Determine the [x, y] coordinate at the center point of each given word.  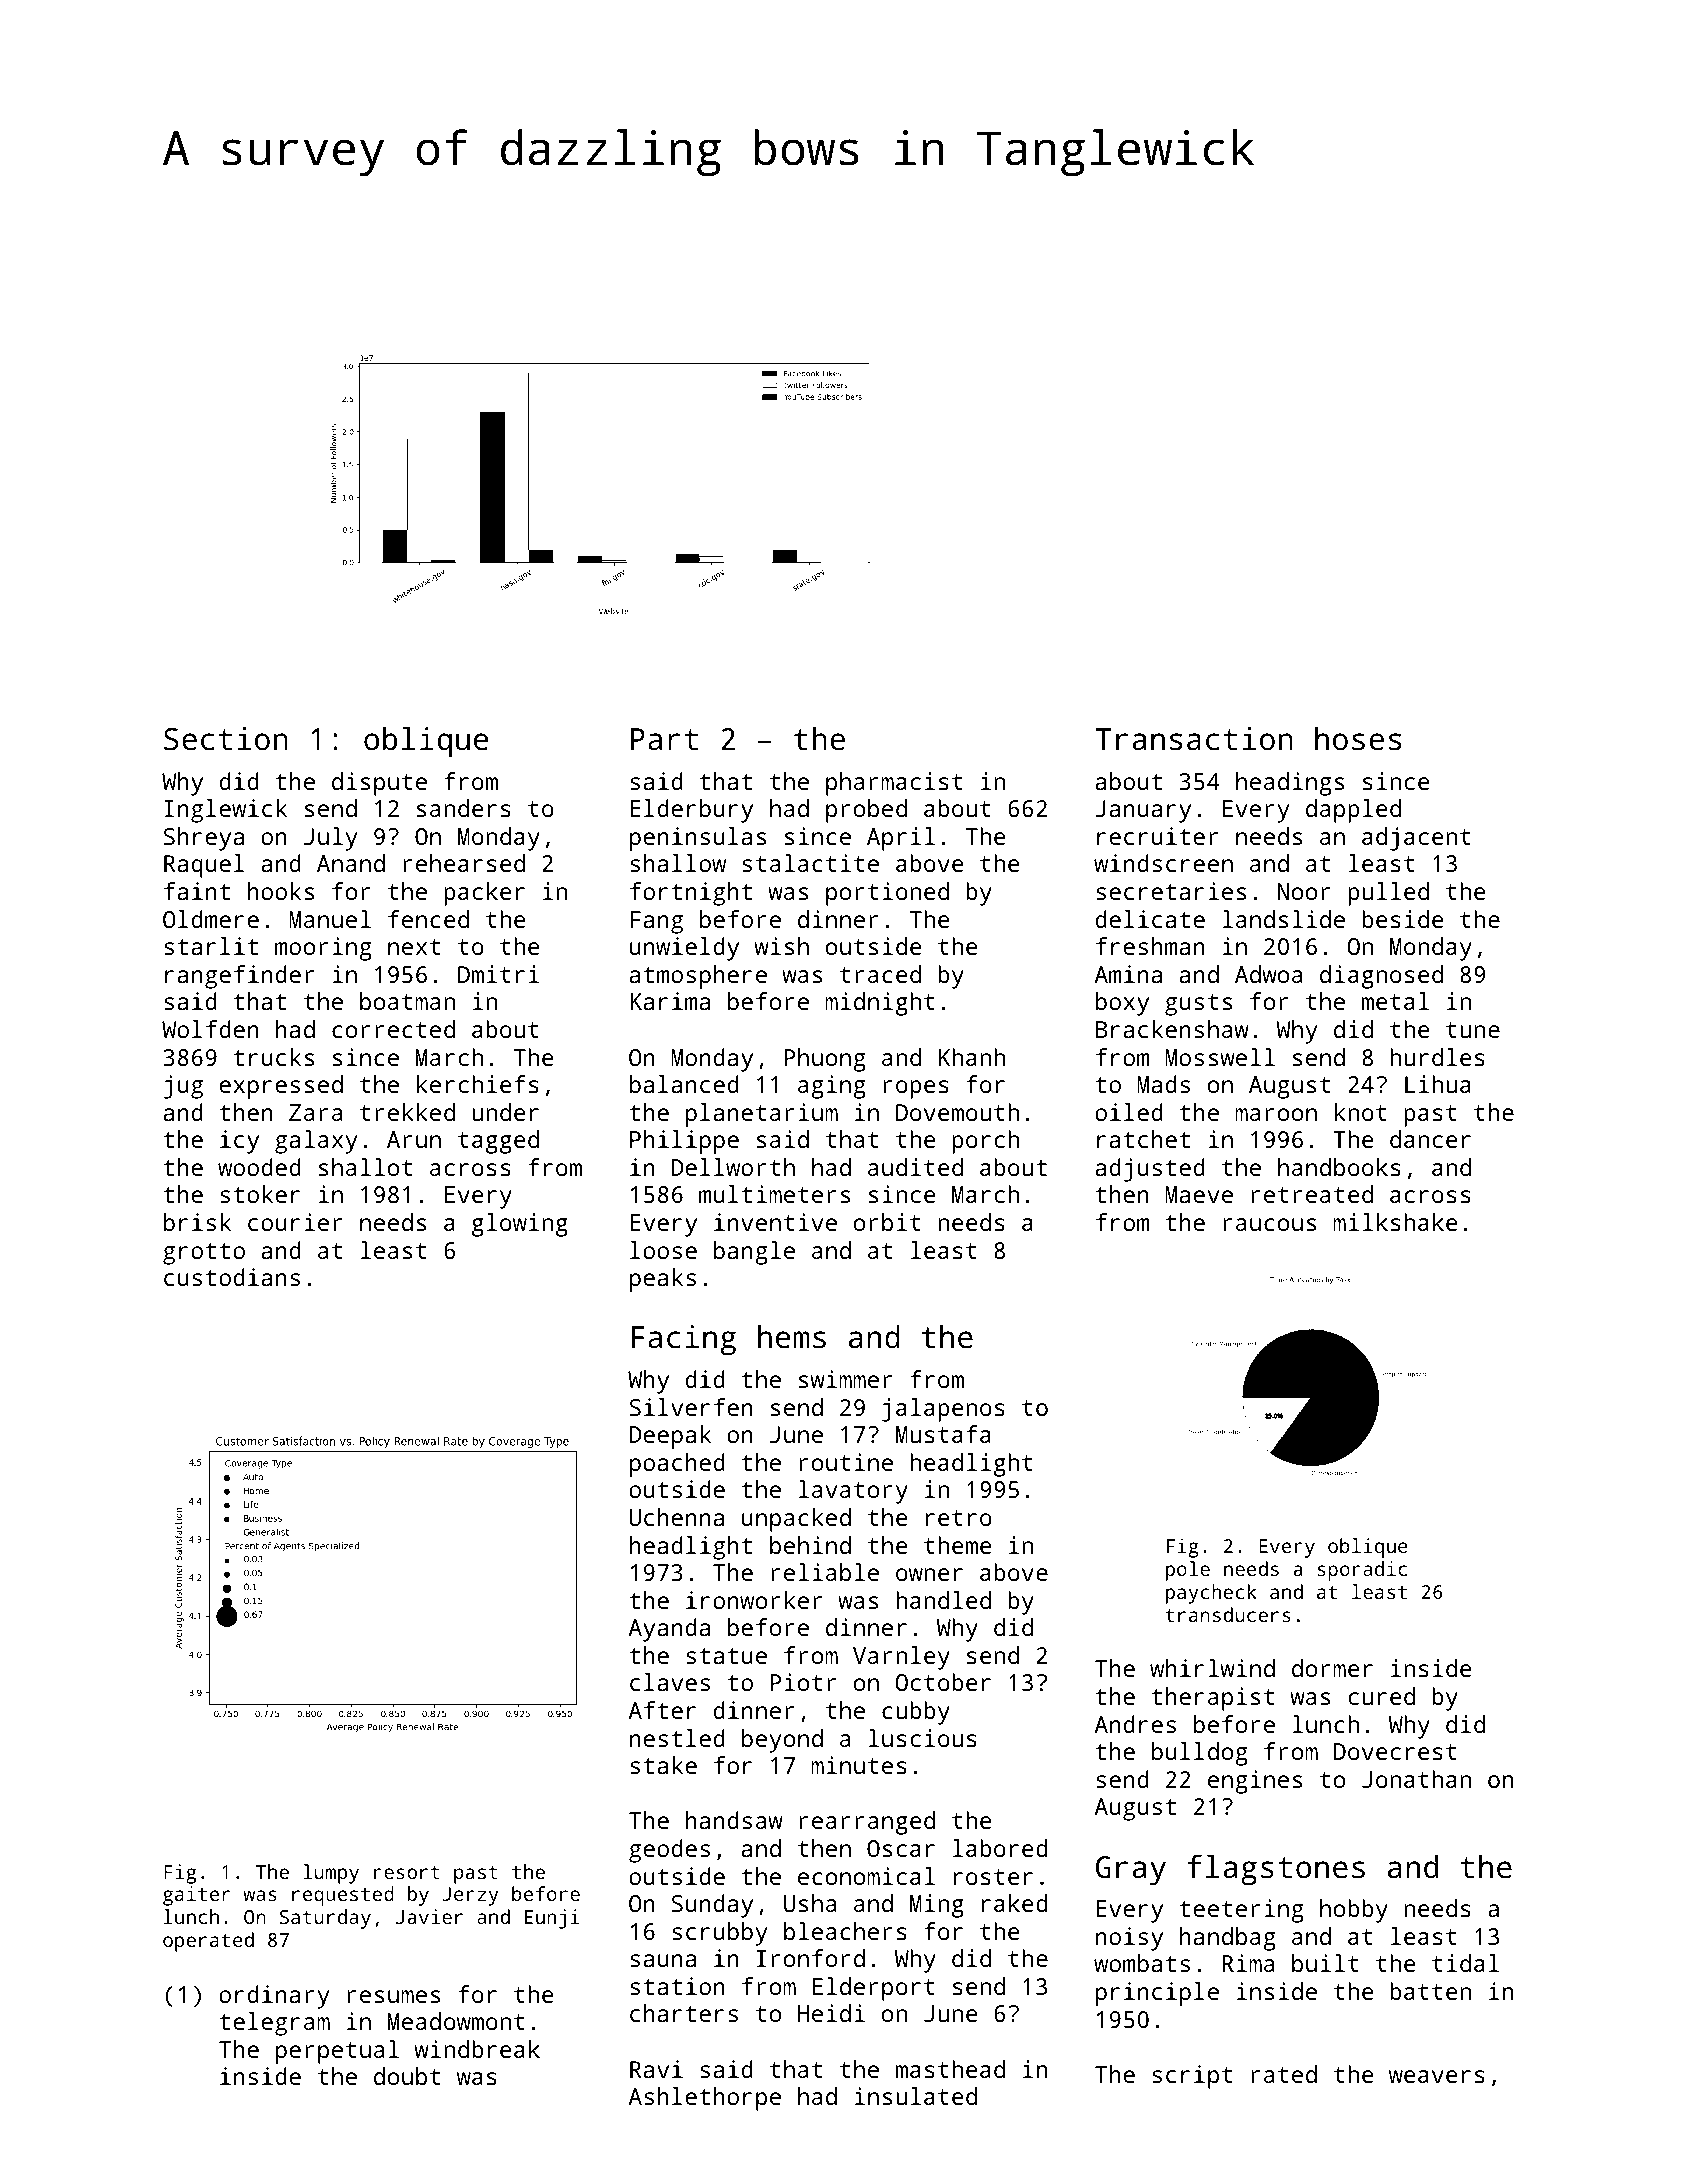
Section [226, 739]
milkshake [1395, 1222]
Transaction [1194, 739]
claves [670, 1682]
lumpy [331, 1874]
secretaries [1171, 891]
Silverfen [691, 1407]
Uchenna [676, 1517]
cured [1381, 1696]
